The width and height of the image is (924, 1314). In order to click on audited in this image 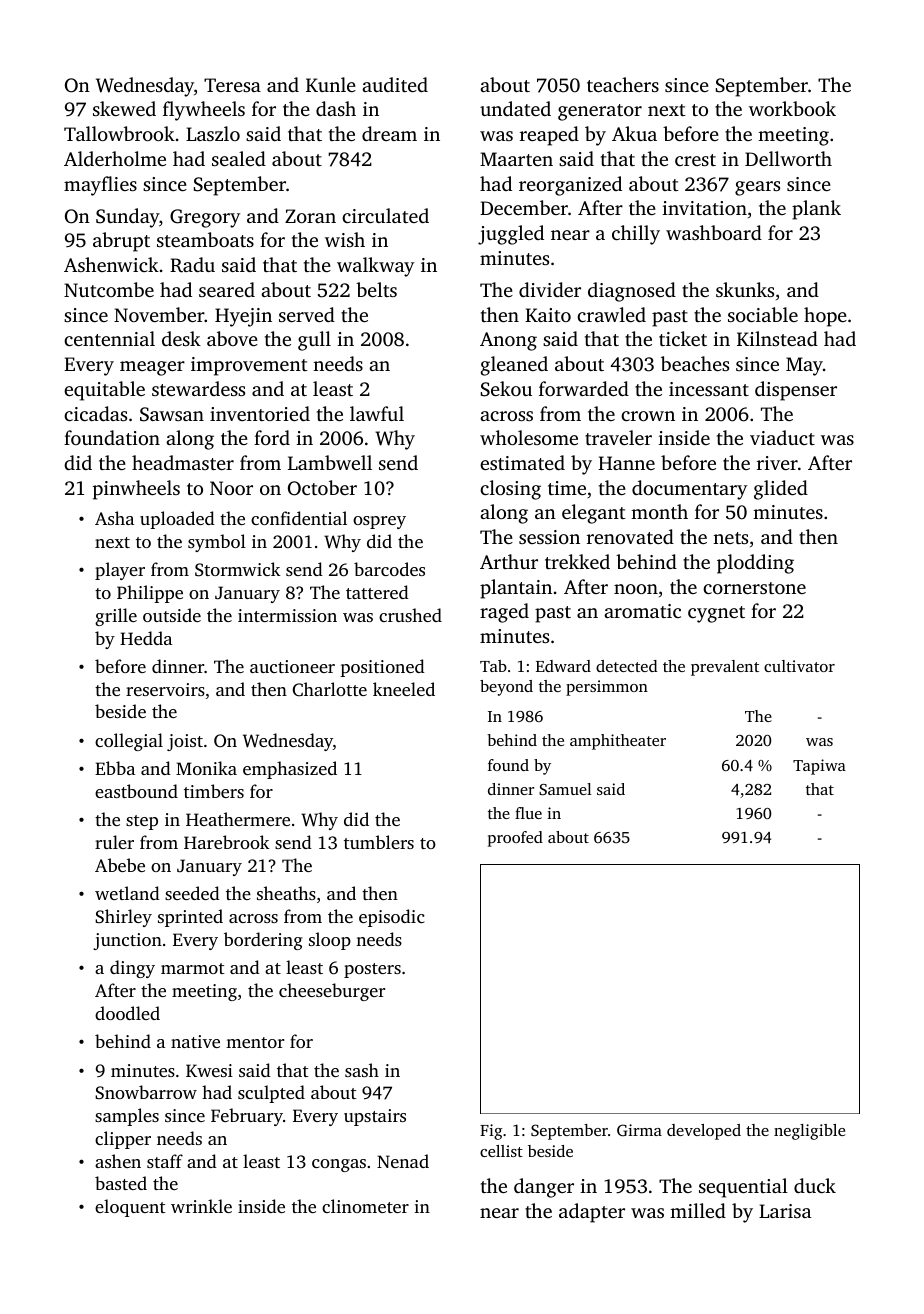, I will do `click(395, 84)`.
